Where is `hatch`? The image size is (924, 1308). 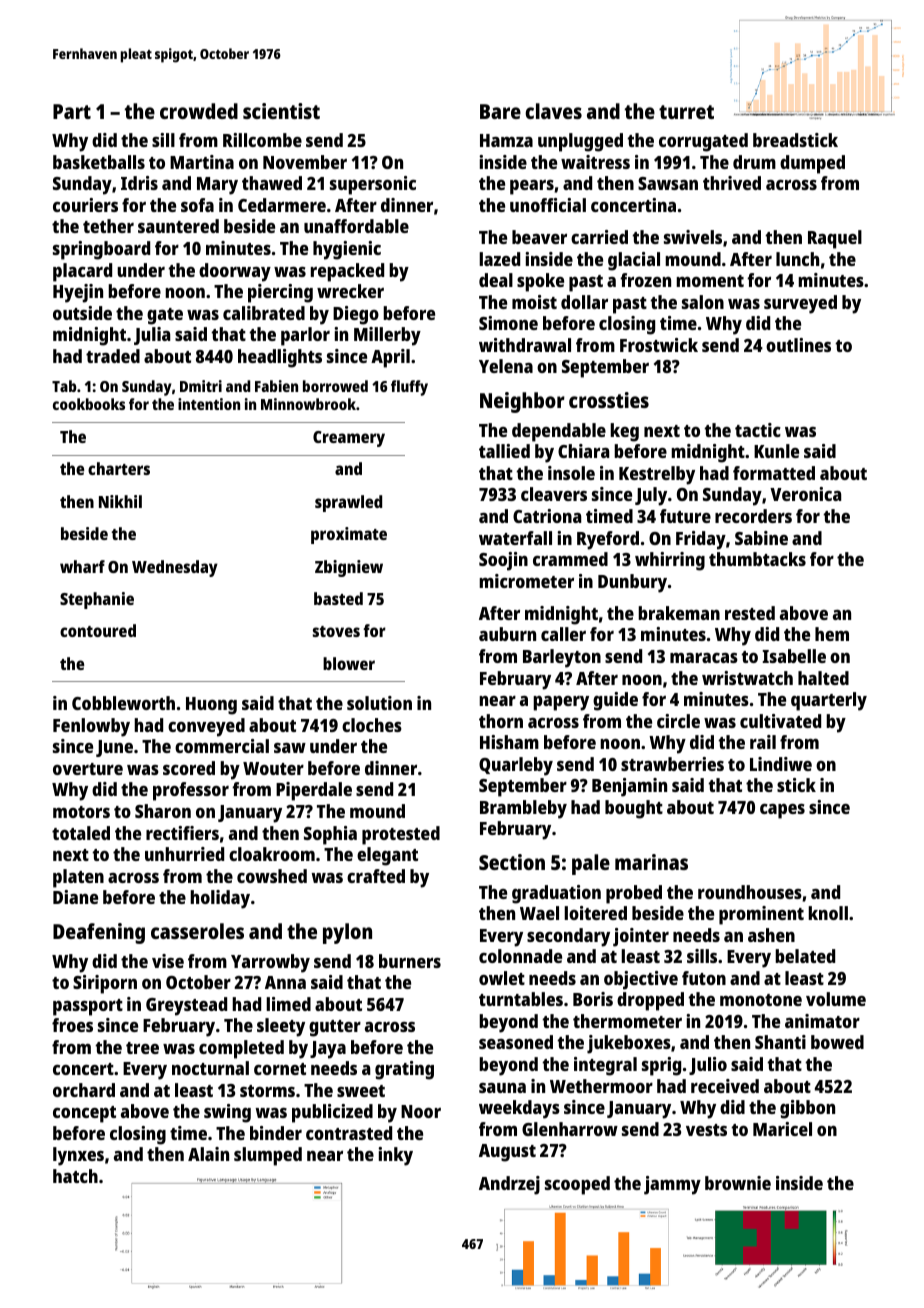
hatch is located at coordinates (75, 1176).
